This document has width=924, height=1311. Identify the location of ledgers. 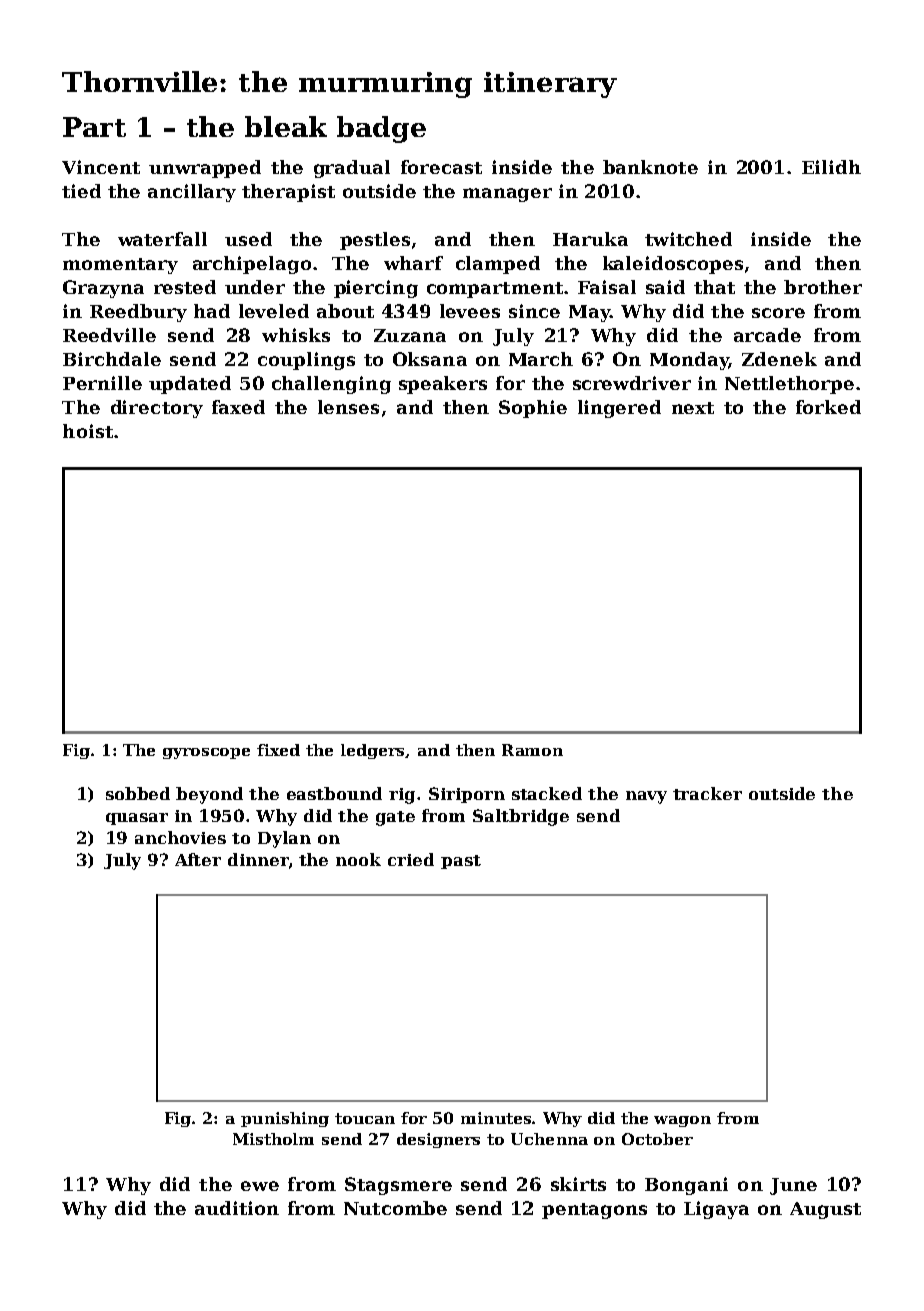
(373, 751).
